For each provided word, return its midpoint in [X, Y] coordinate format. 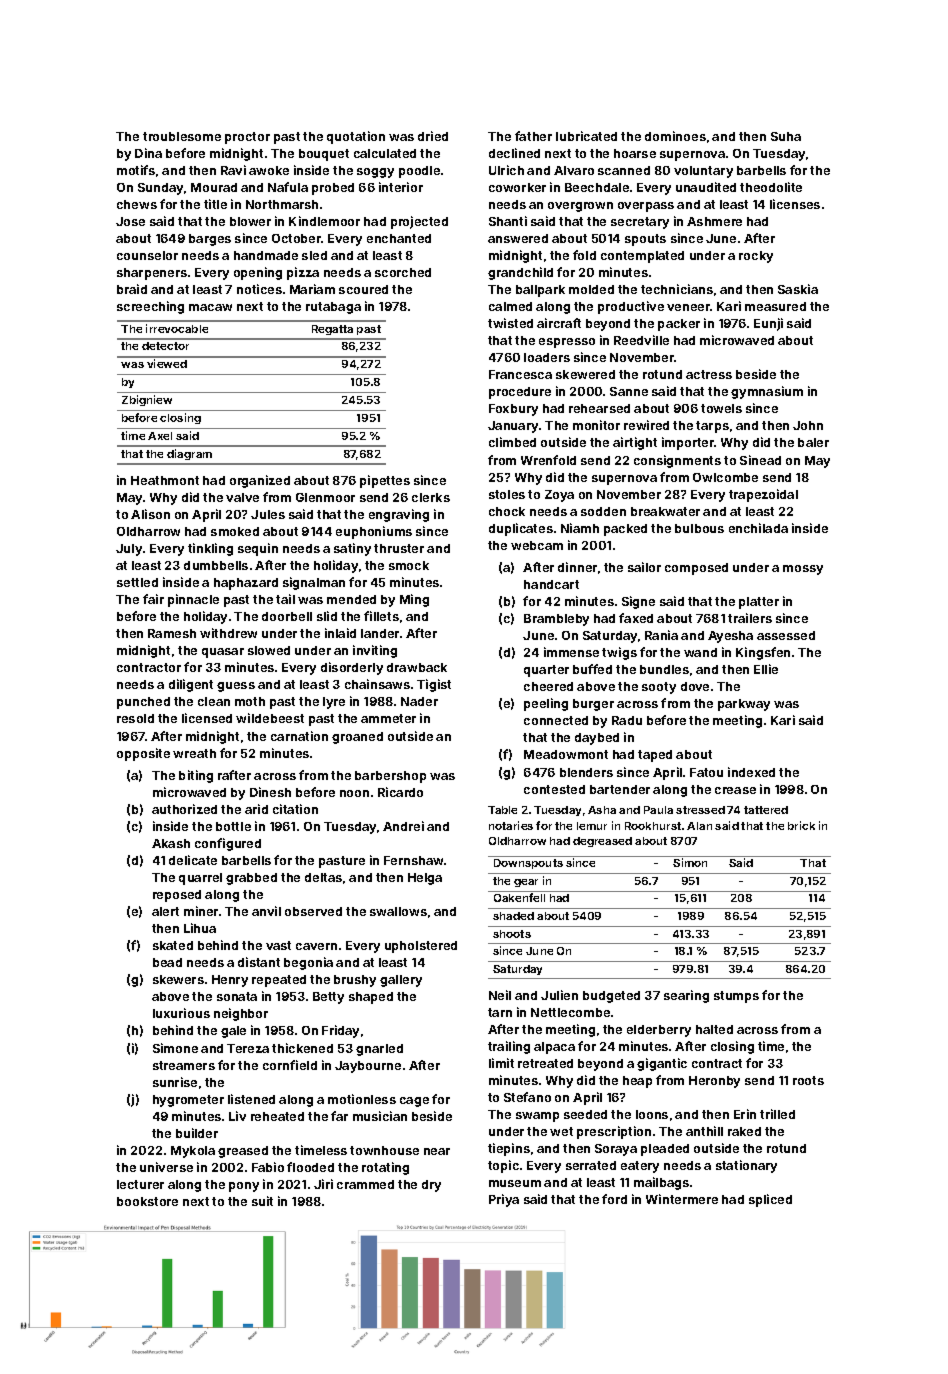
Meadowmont [566, 754]
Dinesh [270, 792]
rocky [756, 257]
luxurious [181, 1013]
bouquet [324, 155]
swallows [398, 911]
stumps [736, 997]
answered [518, 238]
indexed [751, 772]
